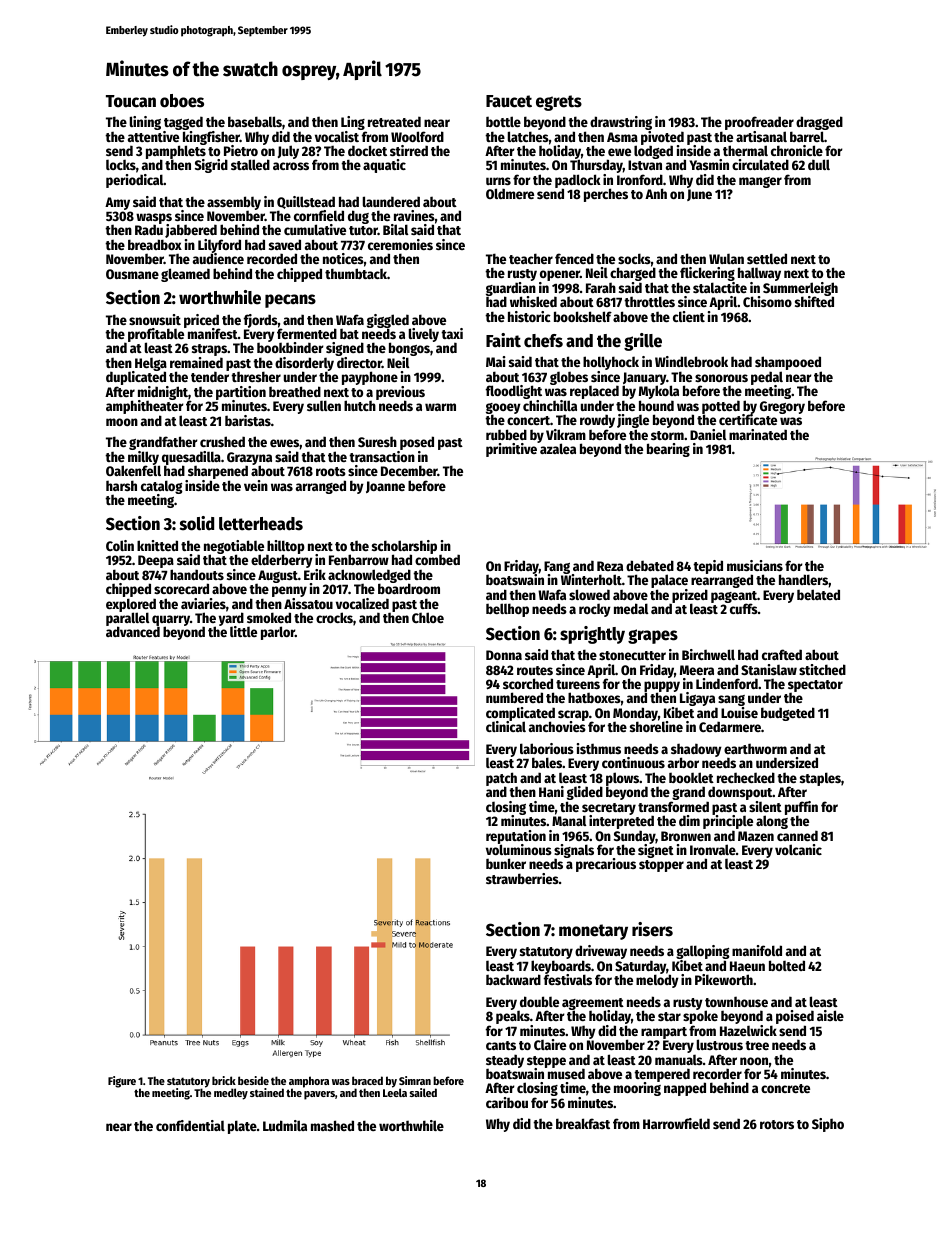 The height and width of the document is (1233, 952). I want to click on giggled, so click(388, 321).
